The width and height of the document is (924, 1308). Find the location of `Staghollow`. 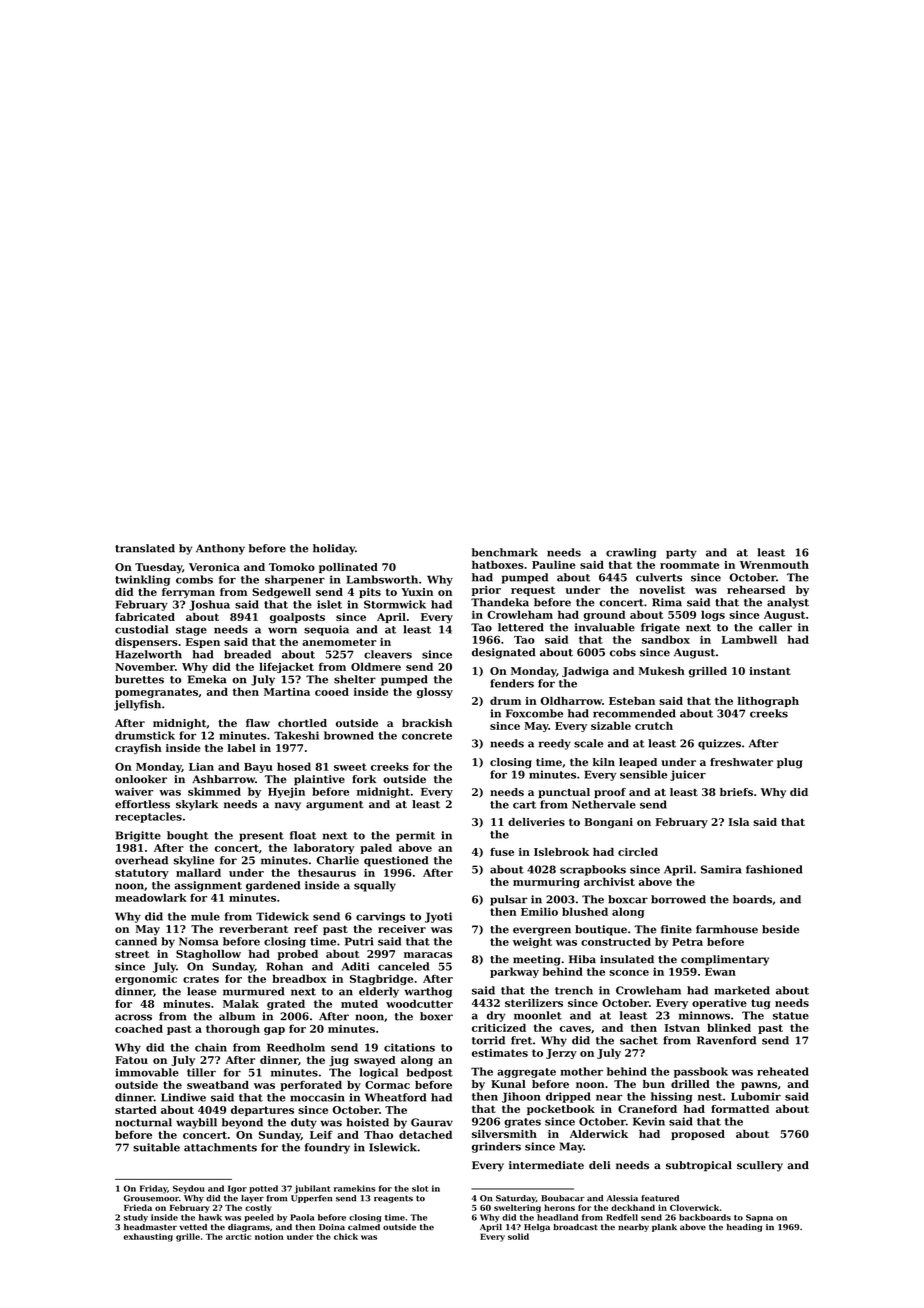

Staghollow is located at coordinates (208, 955).
